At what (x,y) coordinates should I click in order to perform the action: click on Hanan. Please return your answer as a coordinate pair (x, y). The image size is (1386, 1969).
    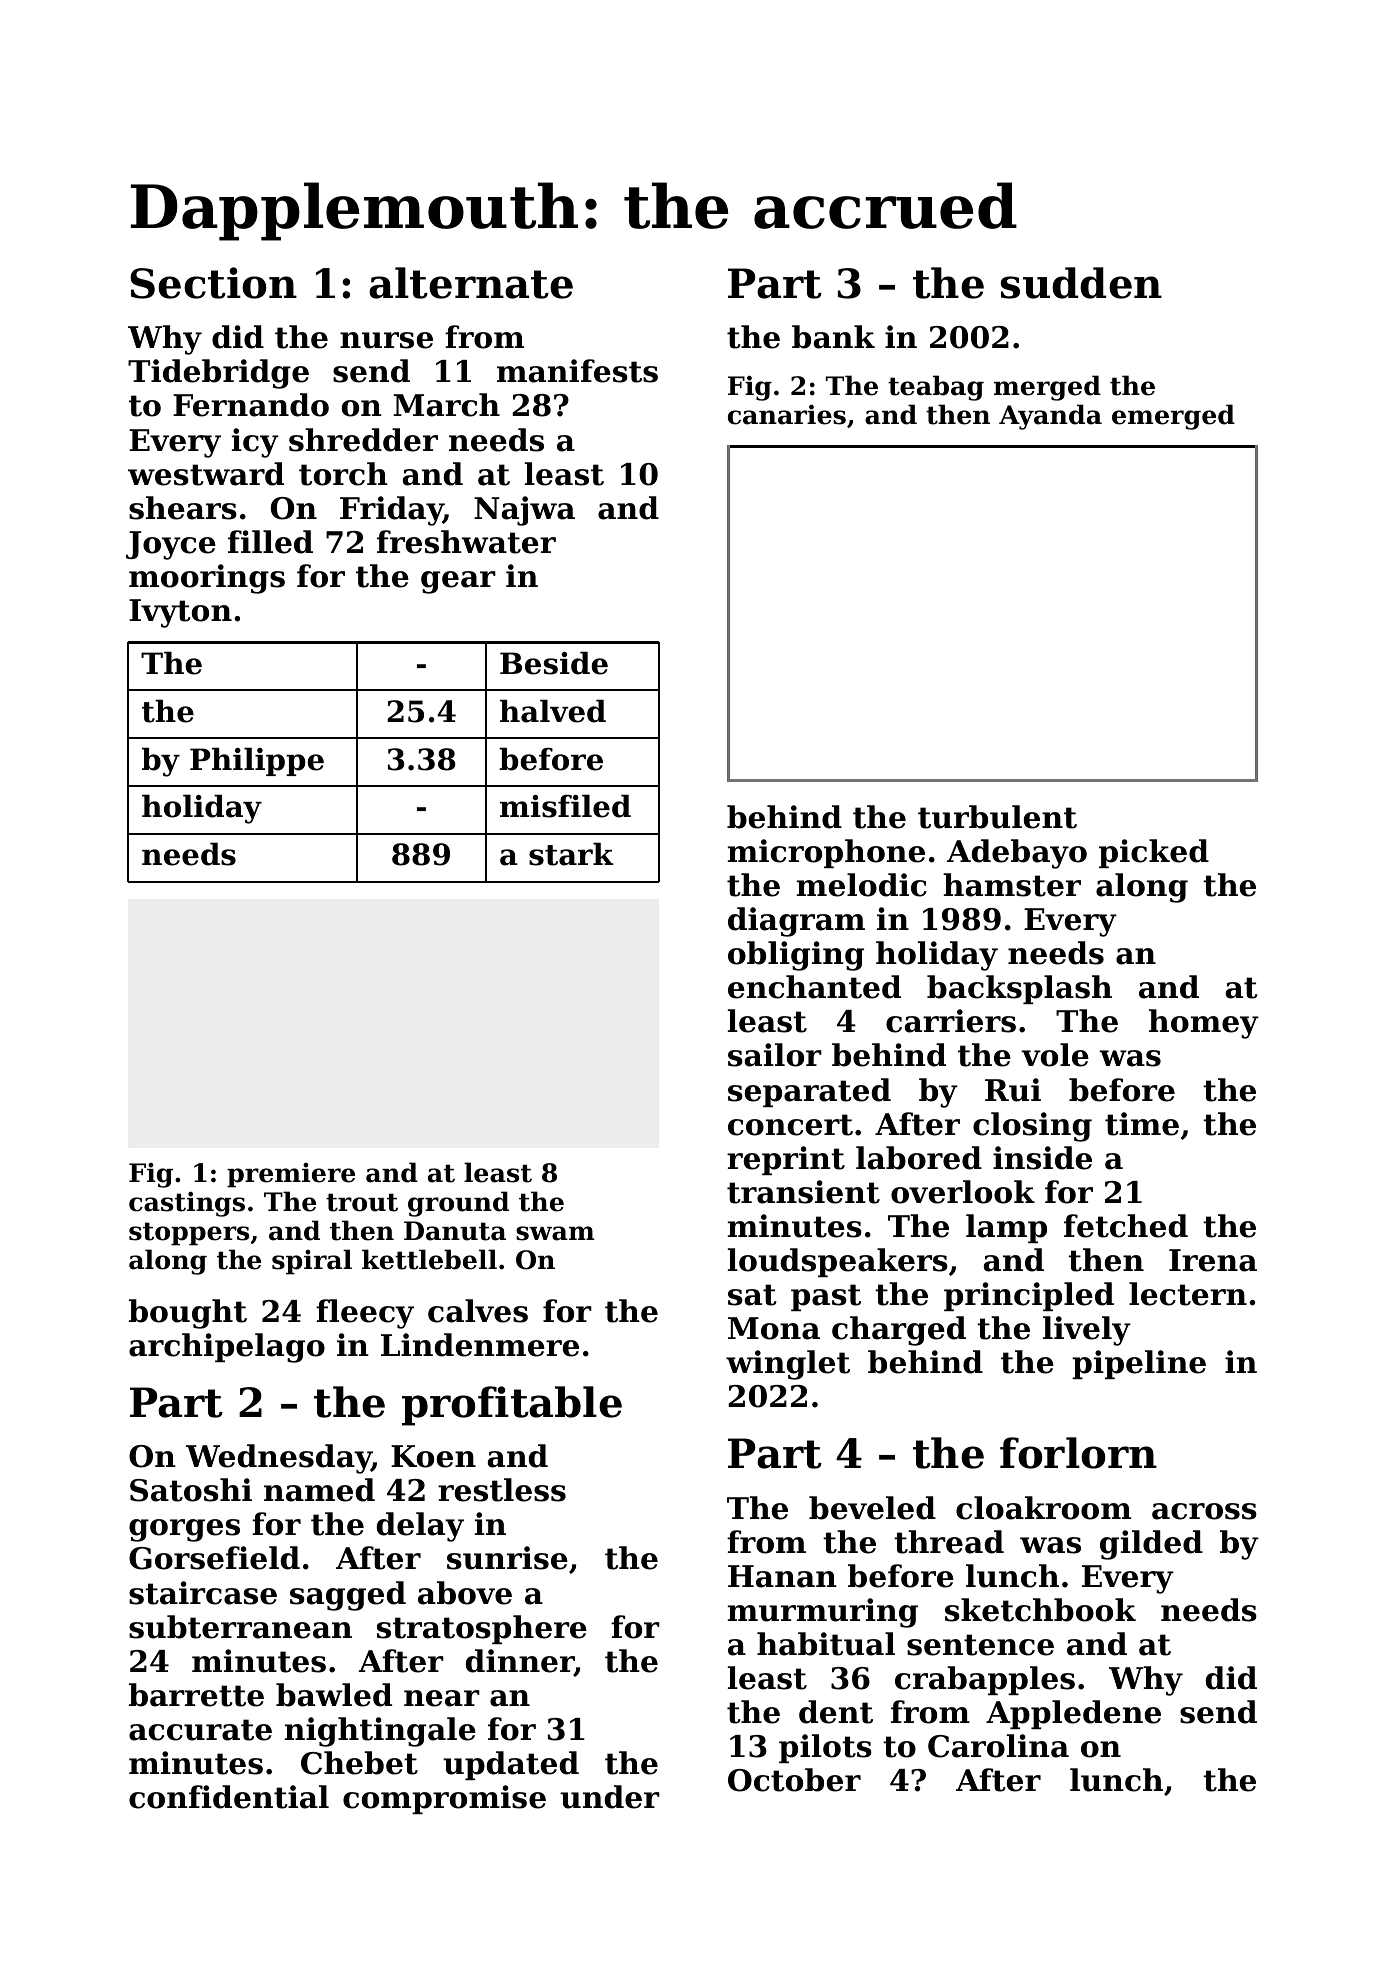
    Looking at the image, I should click on (782, 1576).
